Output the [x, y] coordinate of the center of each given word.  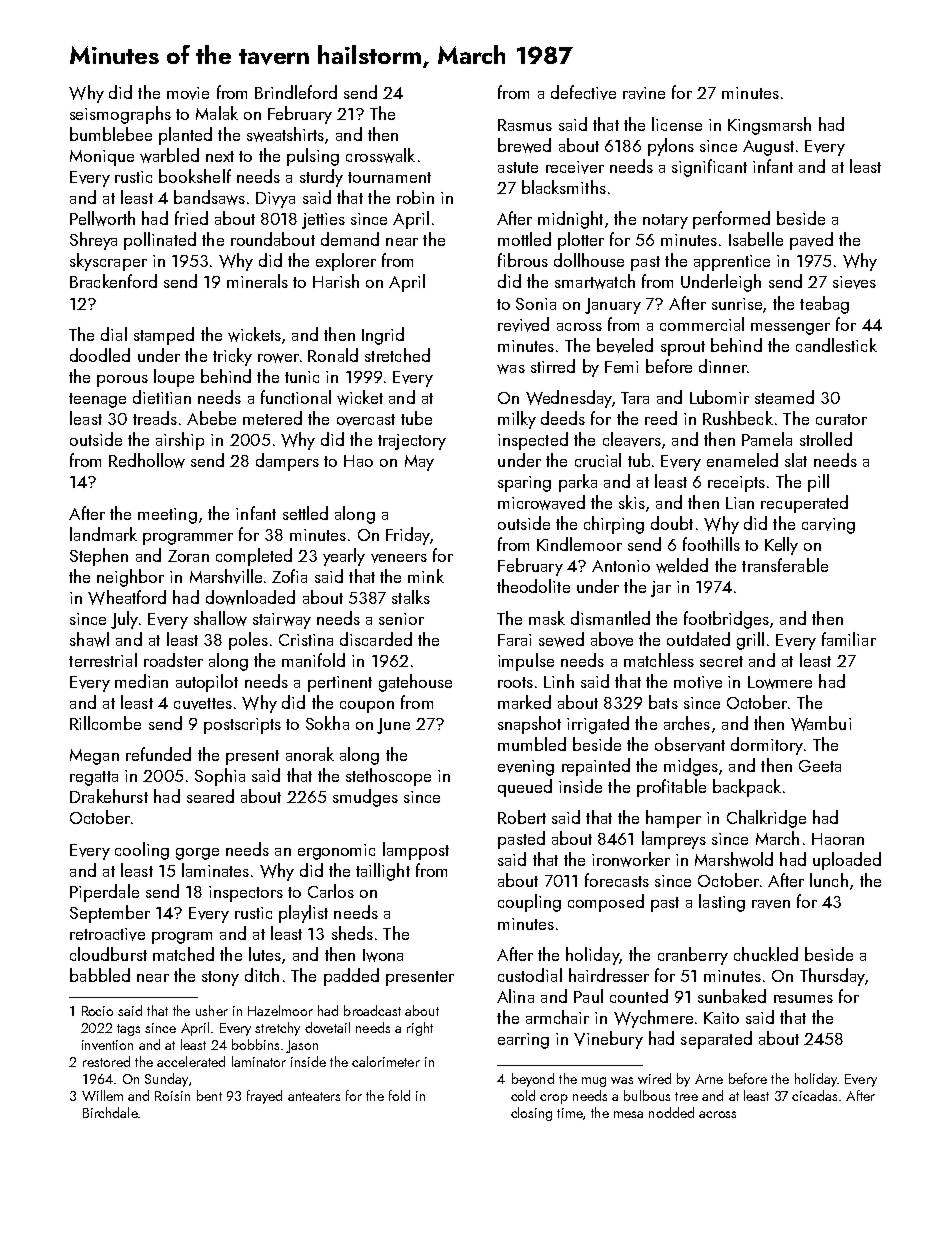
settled [305, 513]
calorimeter [386, 1061]
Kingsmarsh [769, 126]
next [220, 156]
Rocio [97, 1011]
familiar [849, 639]
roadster [173, 660]
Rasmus [525, 125]
